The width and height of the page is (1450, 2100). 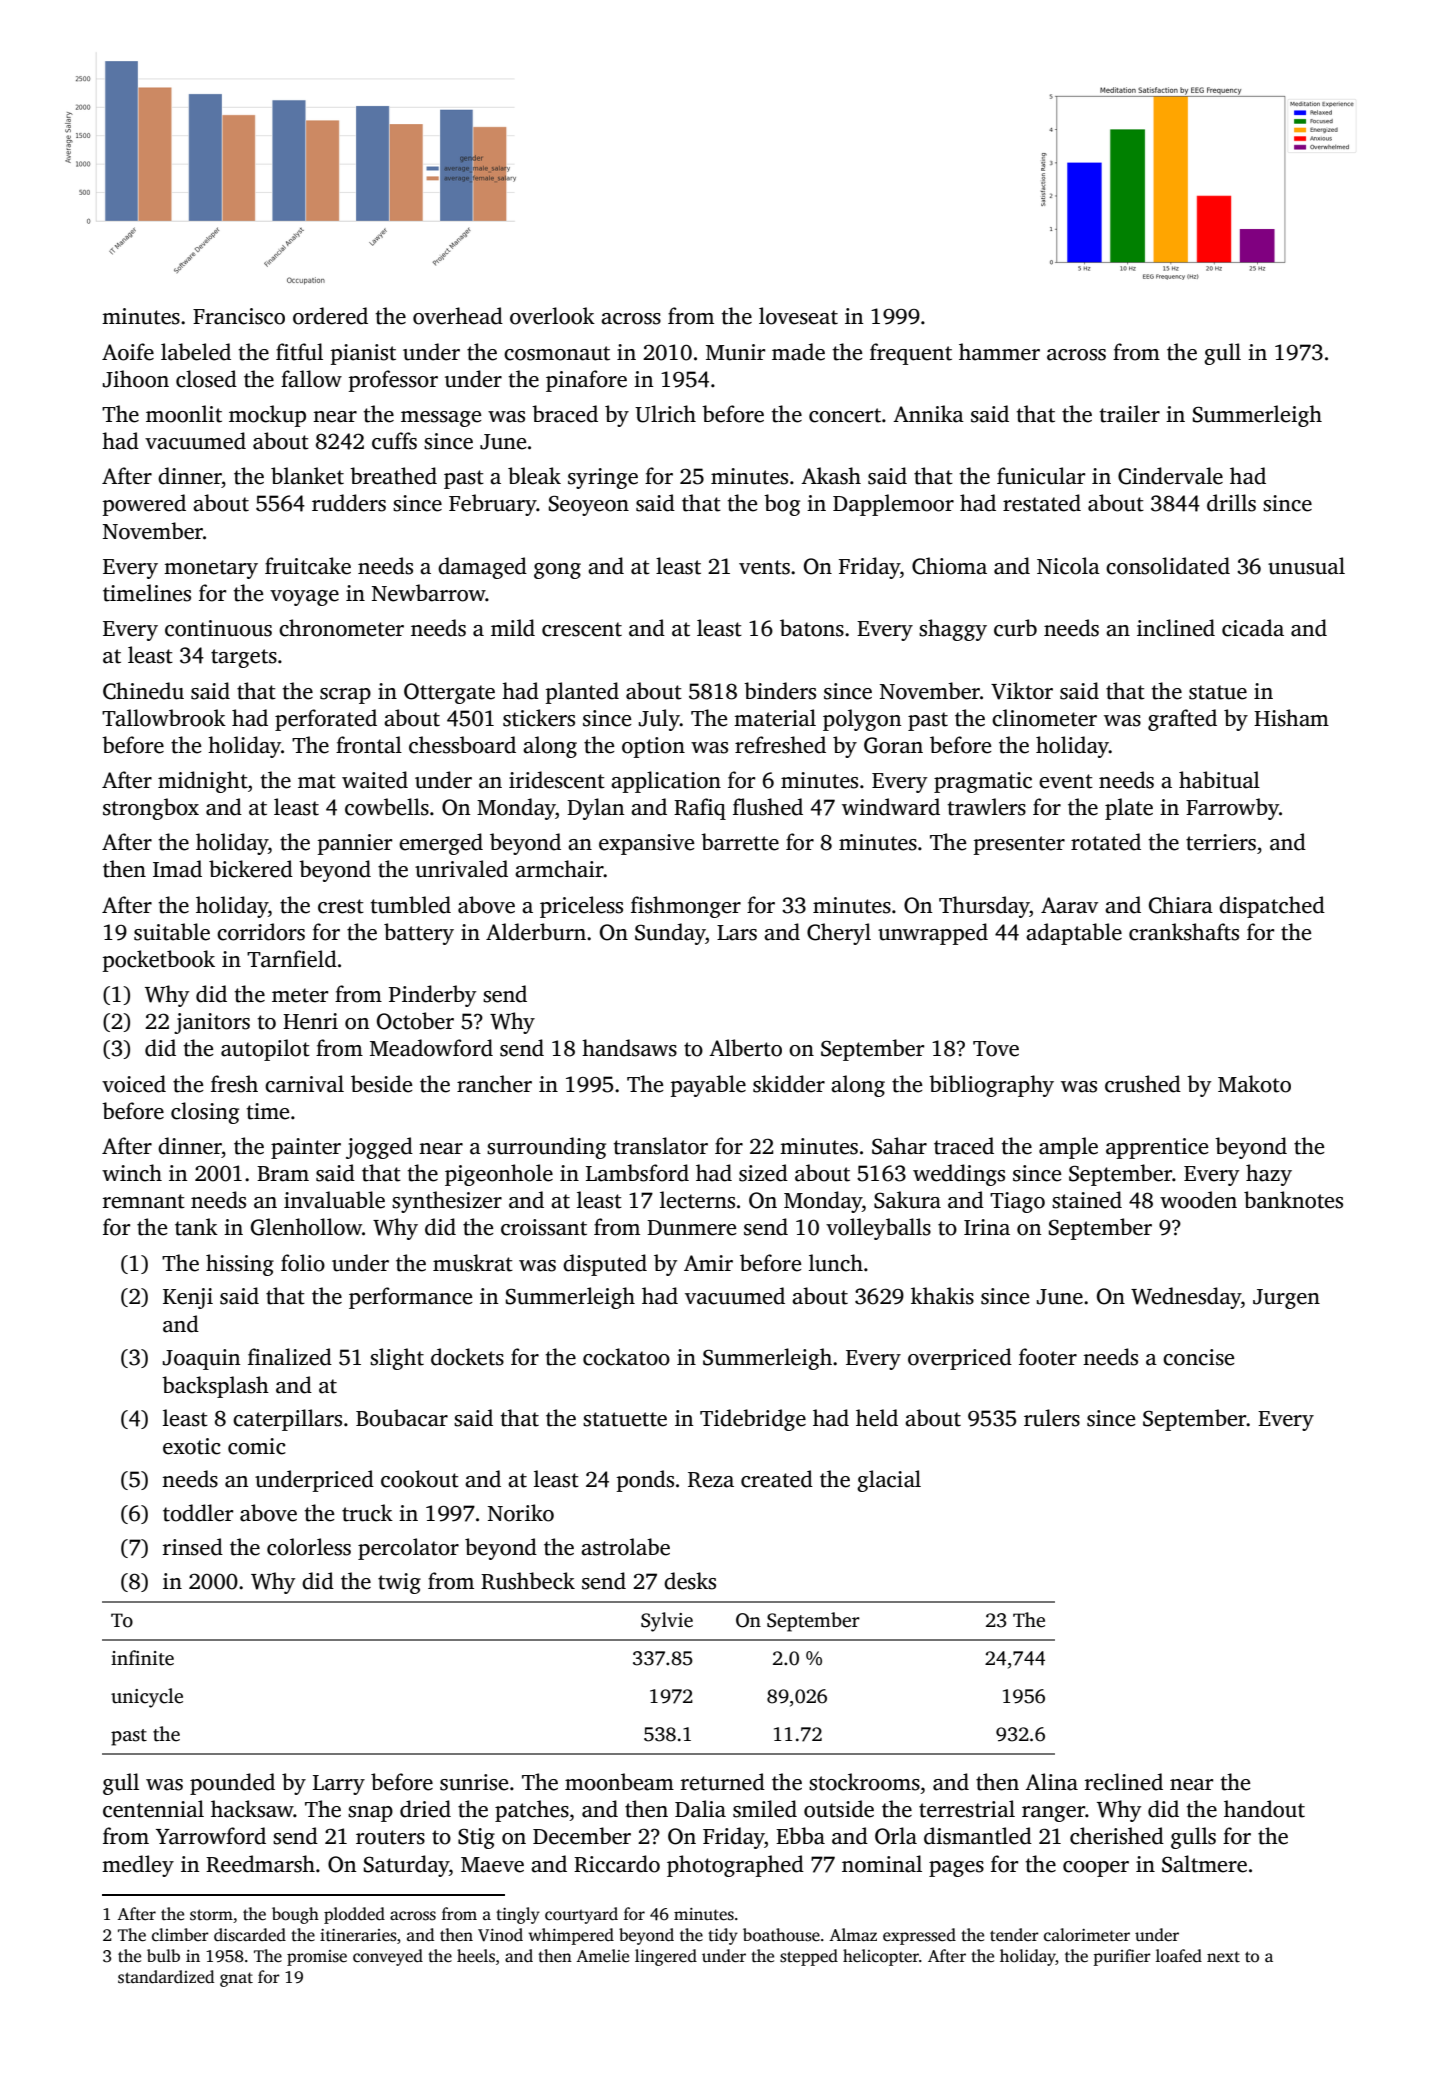 I want to click on overhead, so click(x=458, y=316).
